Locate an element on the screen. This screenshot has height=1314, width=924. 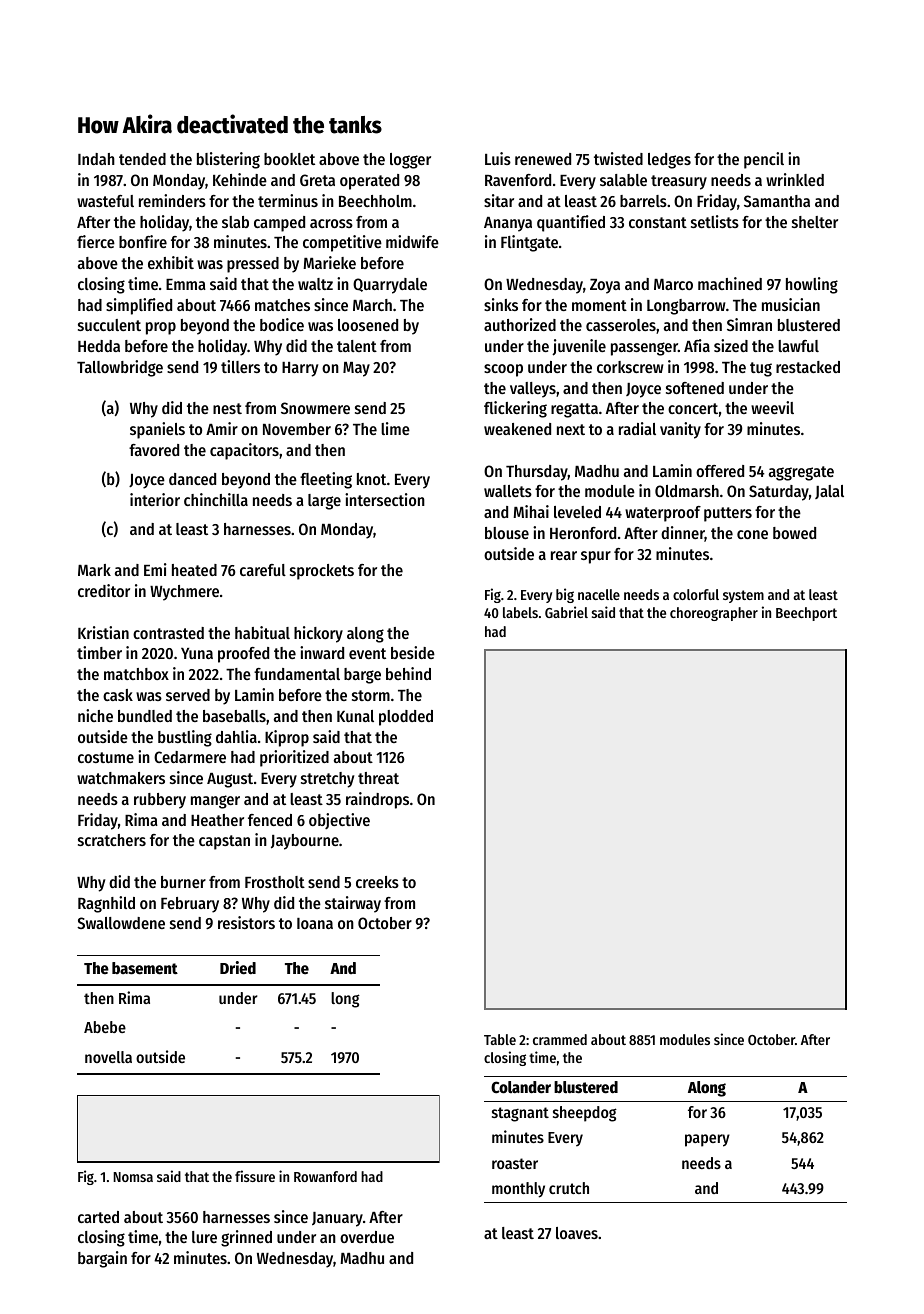
bargain is located at coordinates (102, 1259).
